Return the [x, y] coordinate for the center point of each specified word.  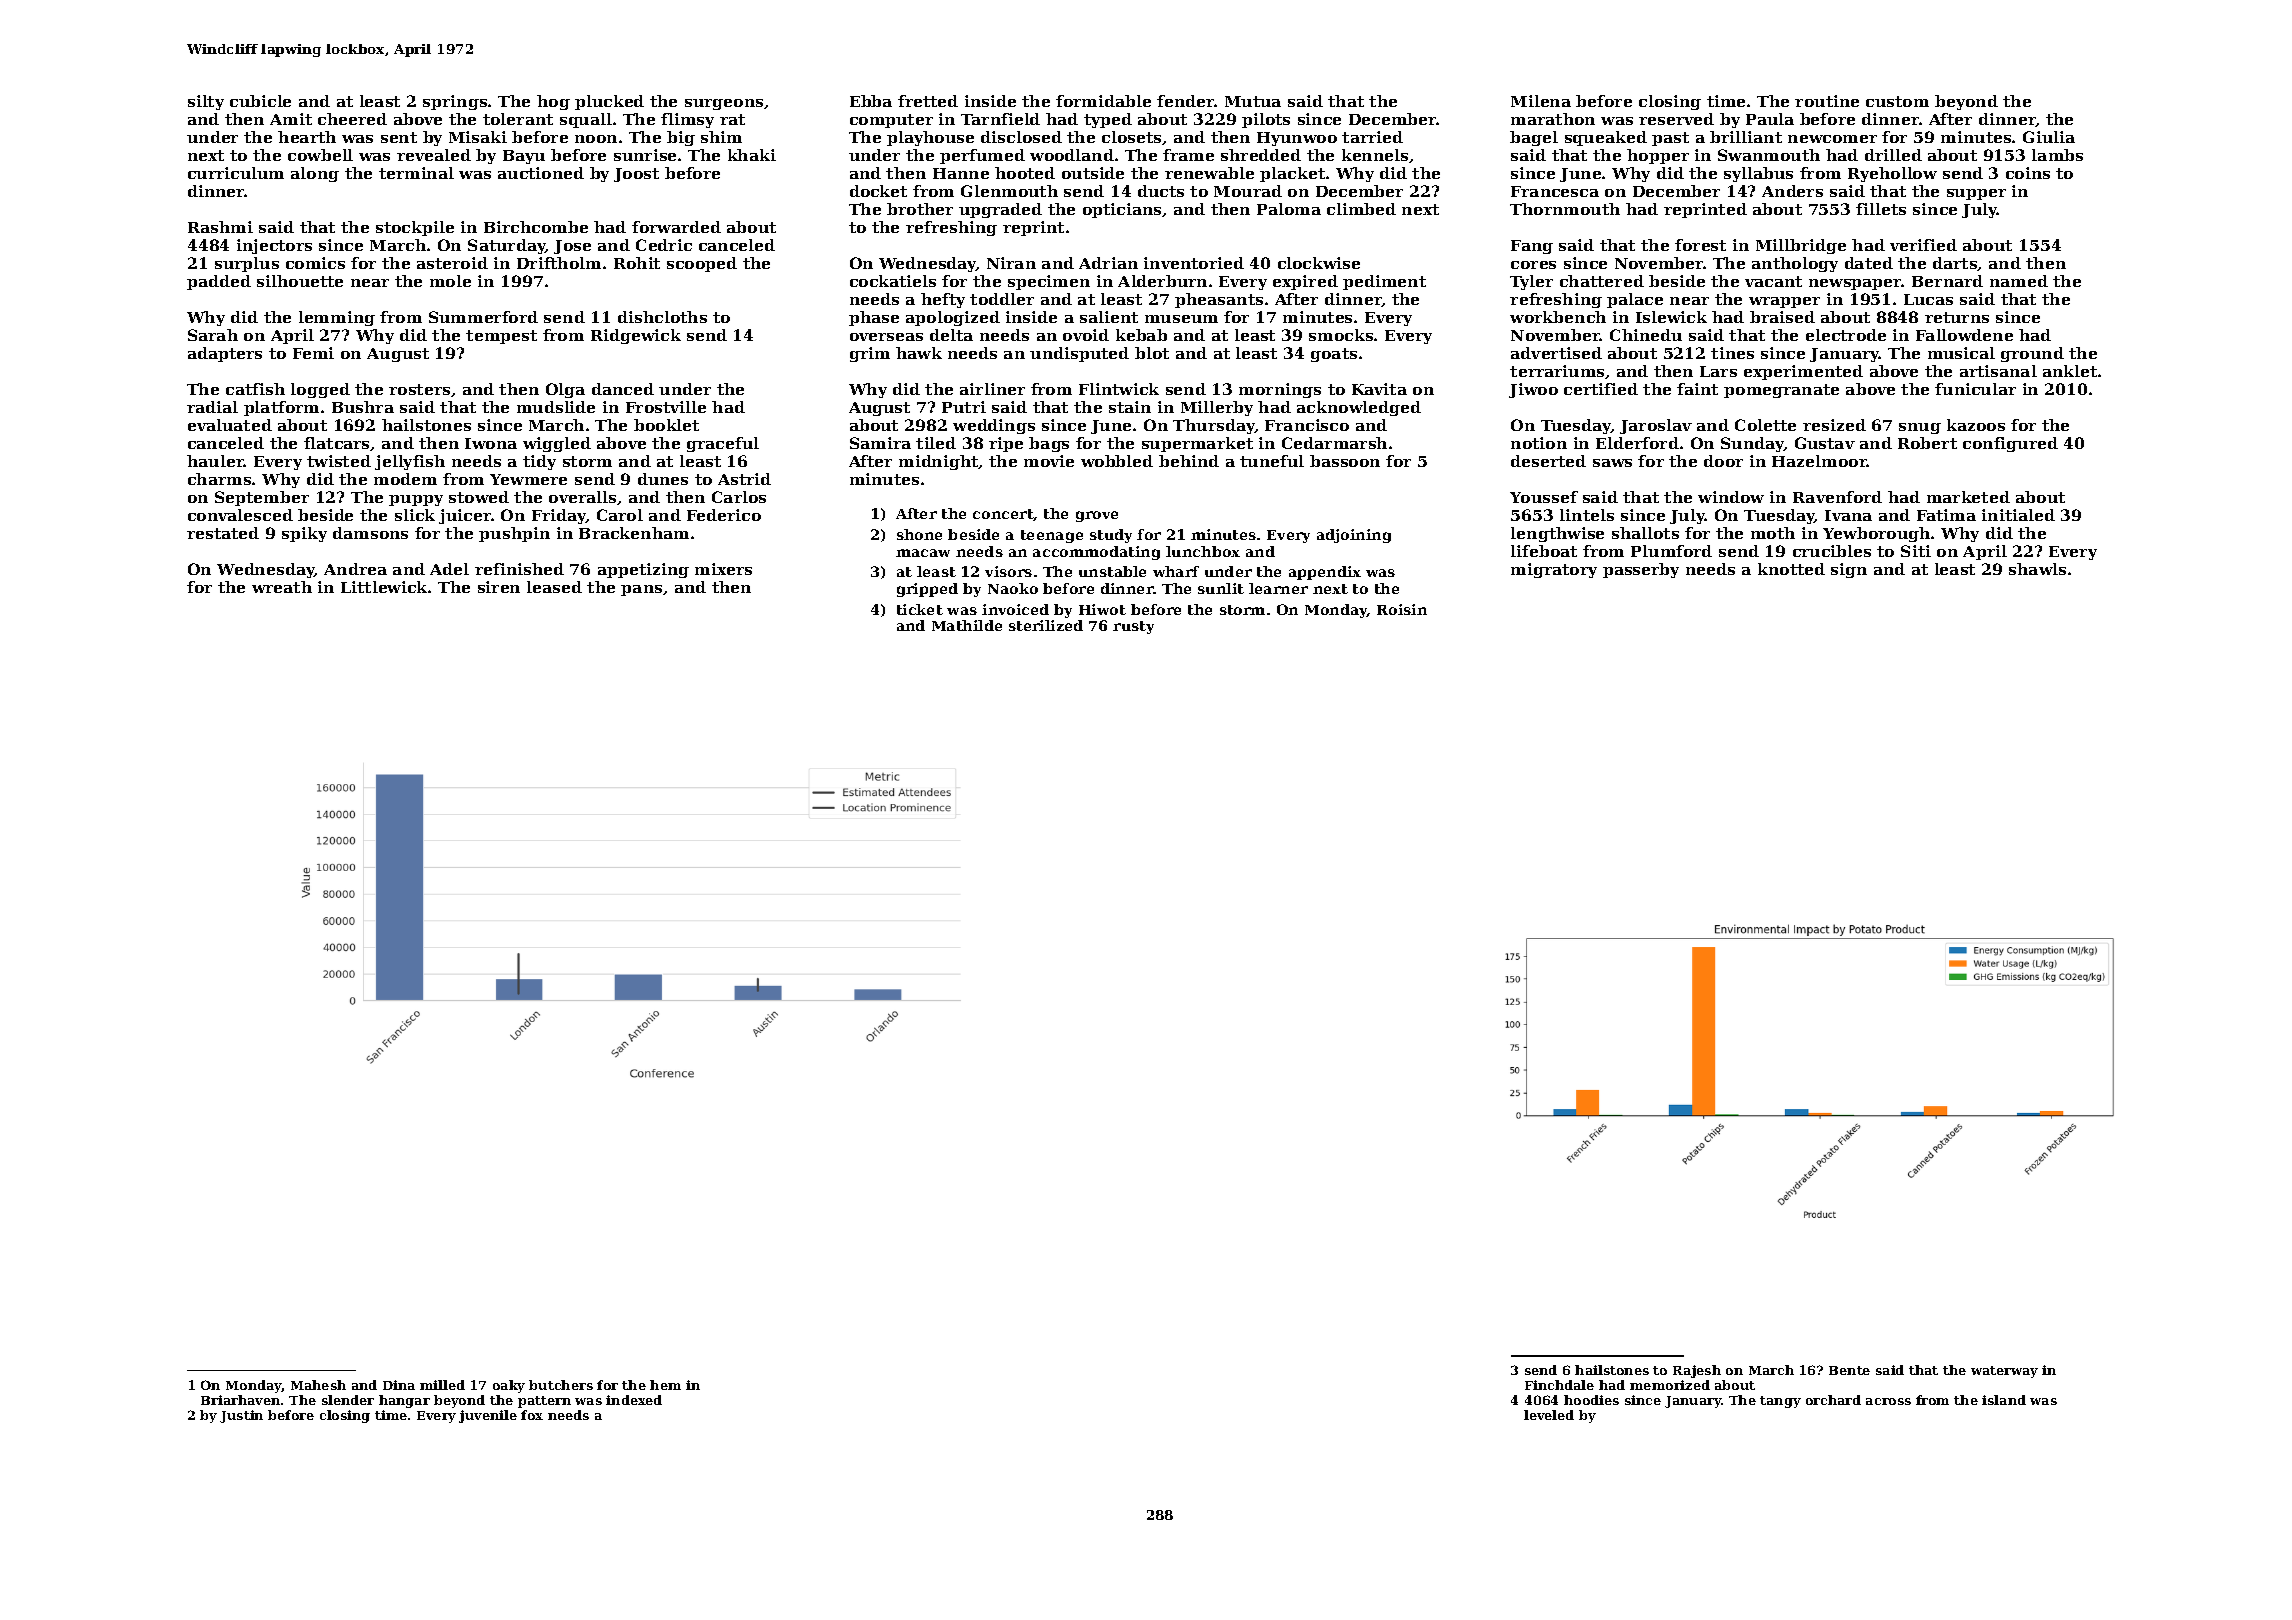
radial [212, 407]
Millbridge [1801, 246]
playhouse [930, 138]
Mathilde [967, 625]
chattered [1602, 281]
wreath [282, 587]
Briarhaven [240, 1400]
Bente [1849, 1370]
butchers [561, 1385]
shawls [2037, 569]
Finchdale [1559, 1385]
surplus [247, 264]
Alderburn [1162, 281]
